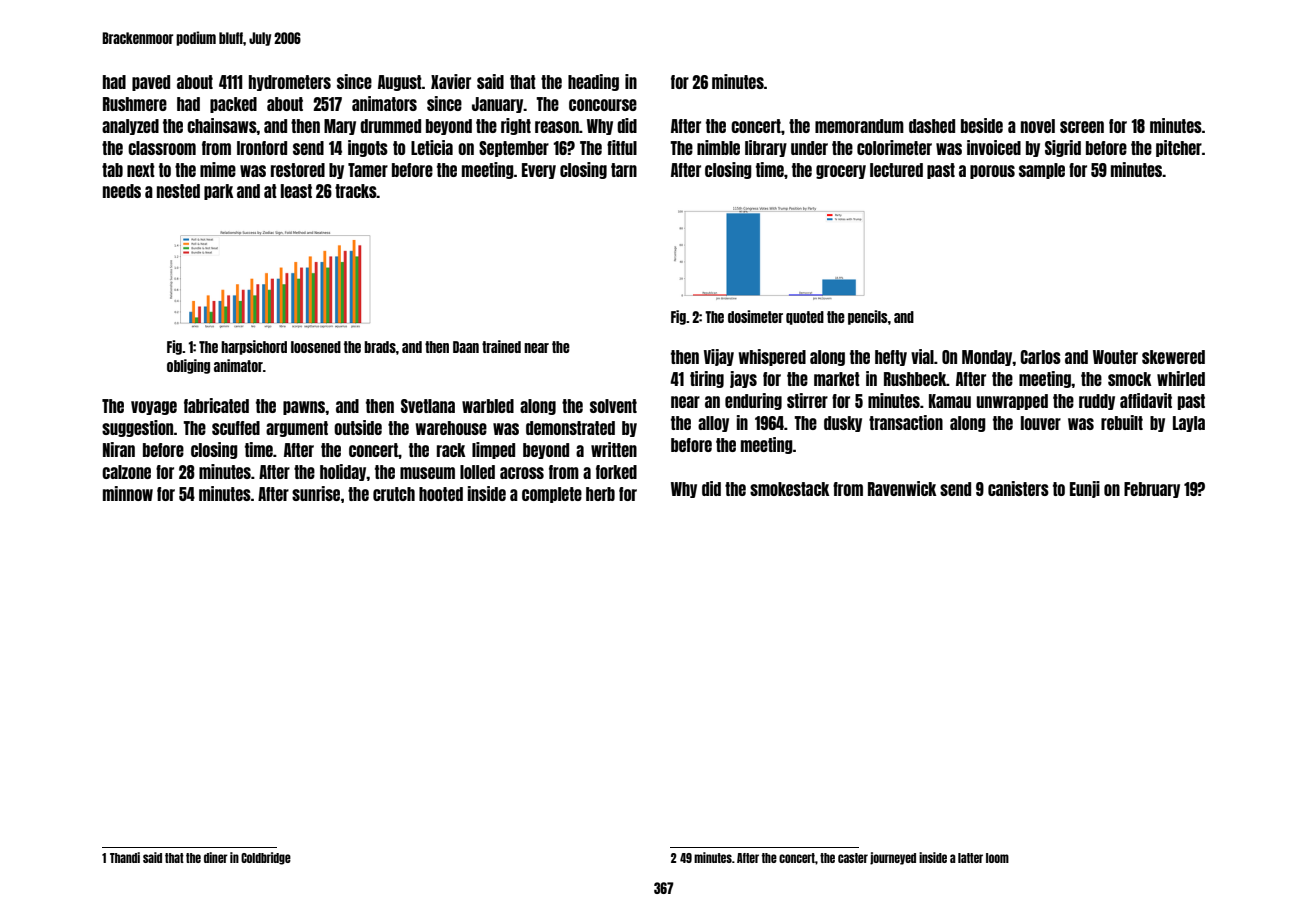  What do you see at coordinates (600, 494) in the screenshot?
I see `herb` at bounding box center [600, 494].
